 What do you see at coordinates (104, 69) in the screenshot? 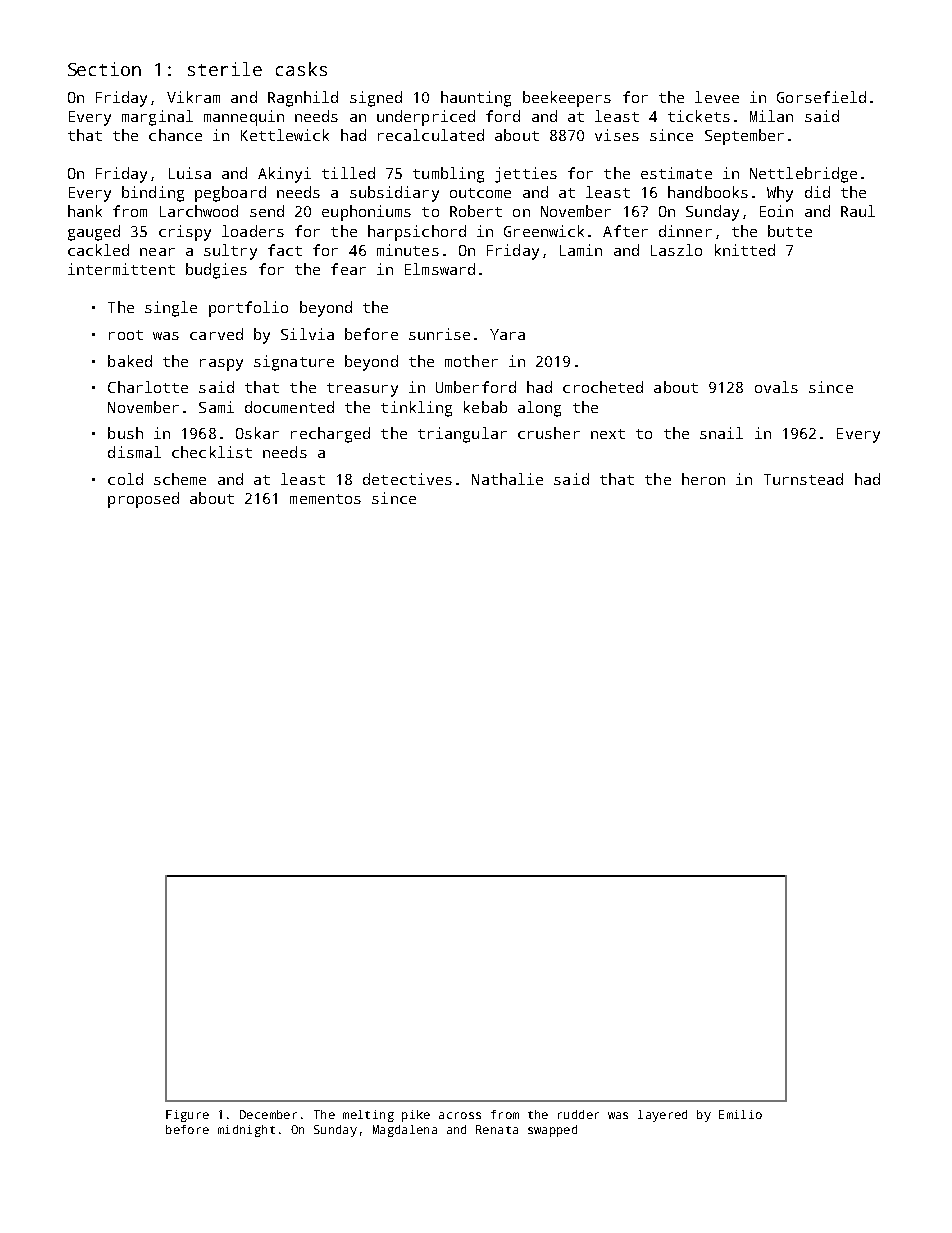
I see `Section` at bounding box center [104, 69].
